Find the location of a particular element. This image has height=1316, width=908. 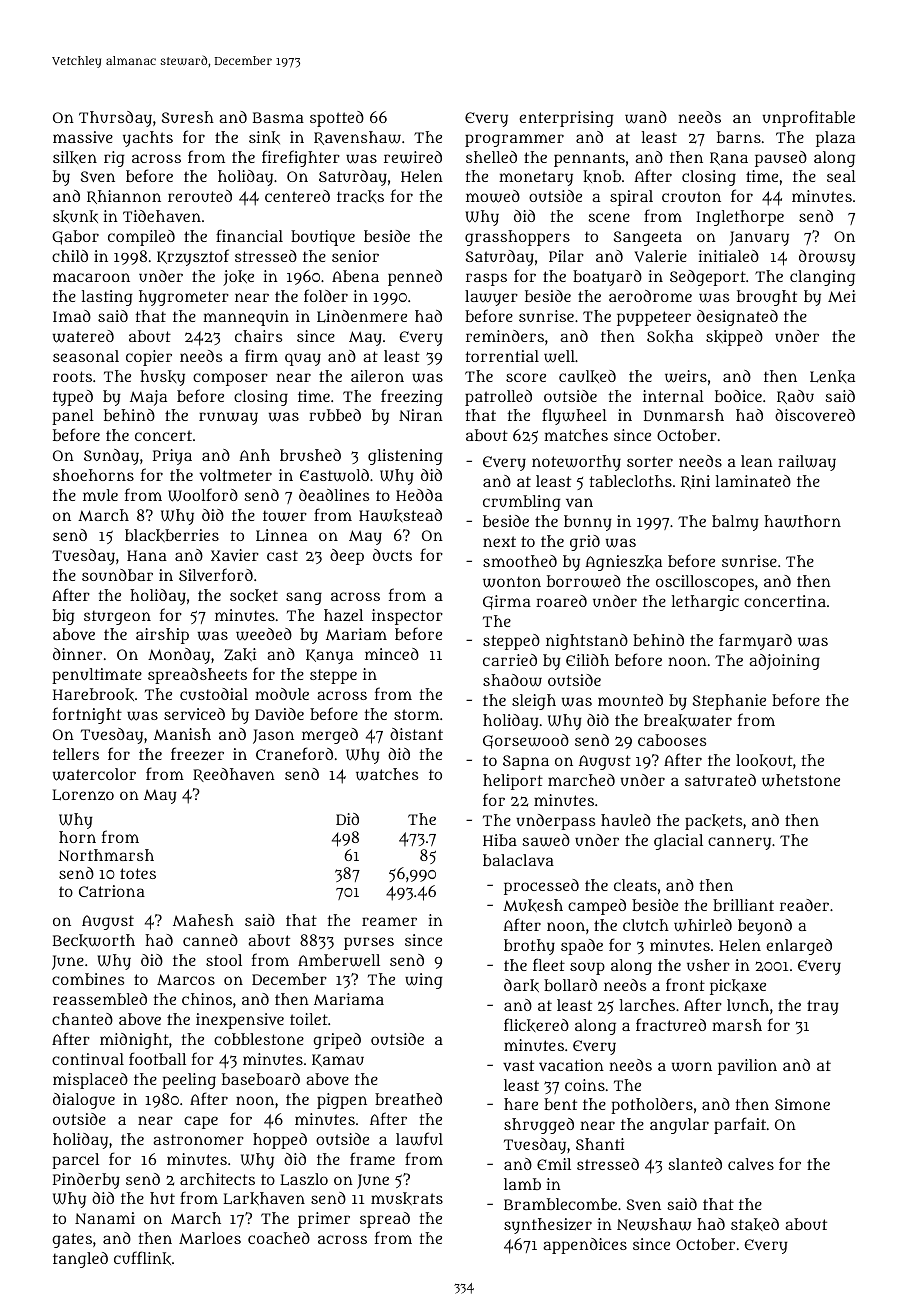

front is located at coordinates (685, 984).
